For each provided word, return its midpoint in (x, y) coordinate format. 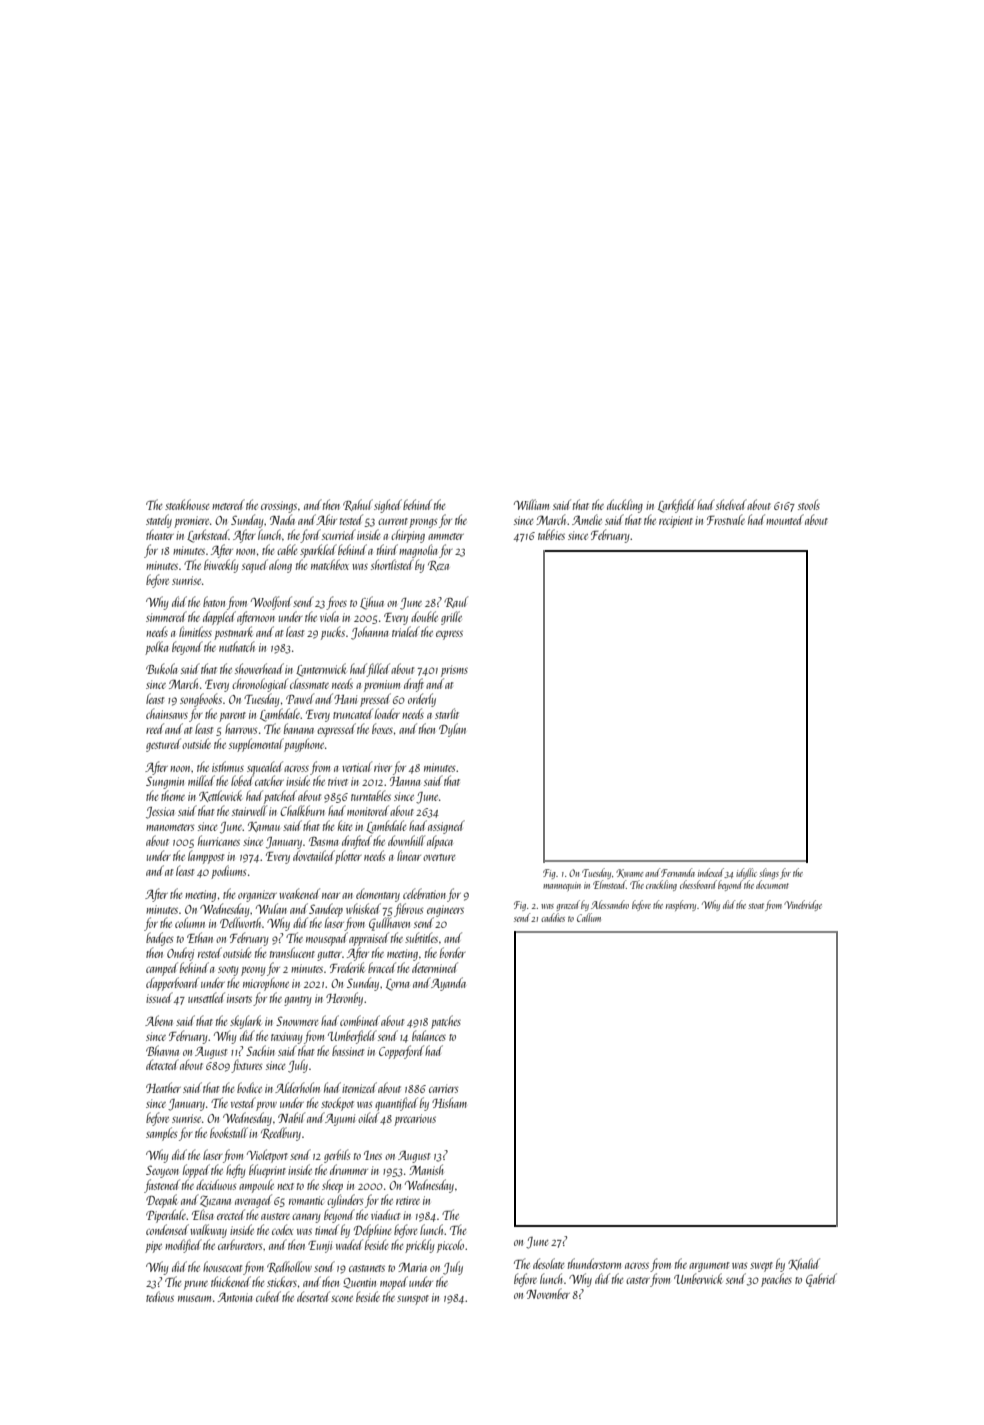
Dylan (452, 730)
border (453, 952)
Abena (159, 1020)
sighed (388, 506)
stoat (756, 906)
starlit (447, 713)
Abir (326, 519)
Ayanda (448, 984)
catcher (269, 780)
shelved (731, 504)
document (772, 884)
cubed (268, 1296)
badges (159, 939)
